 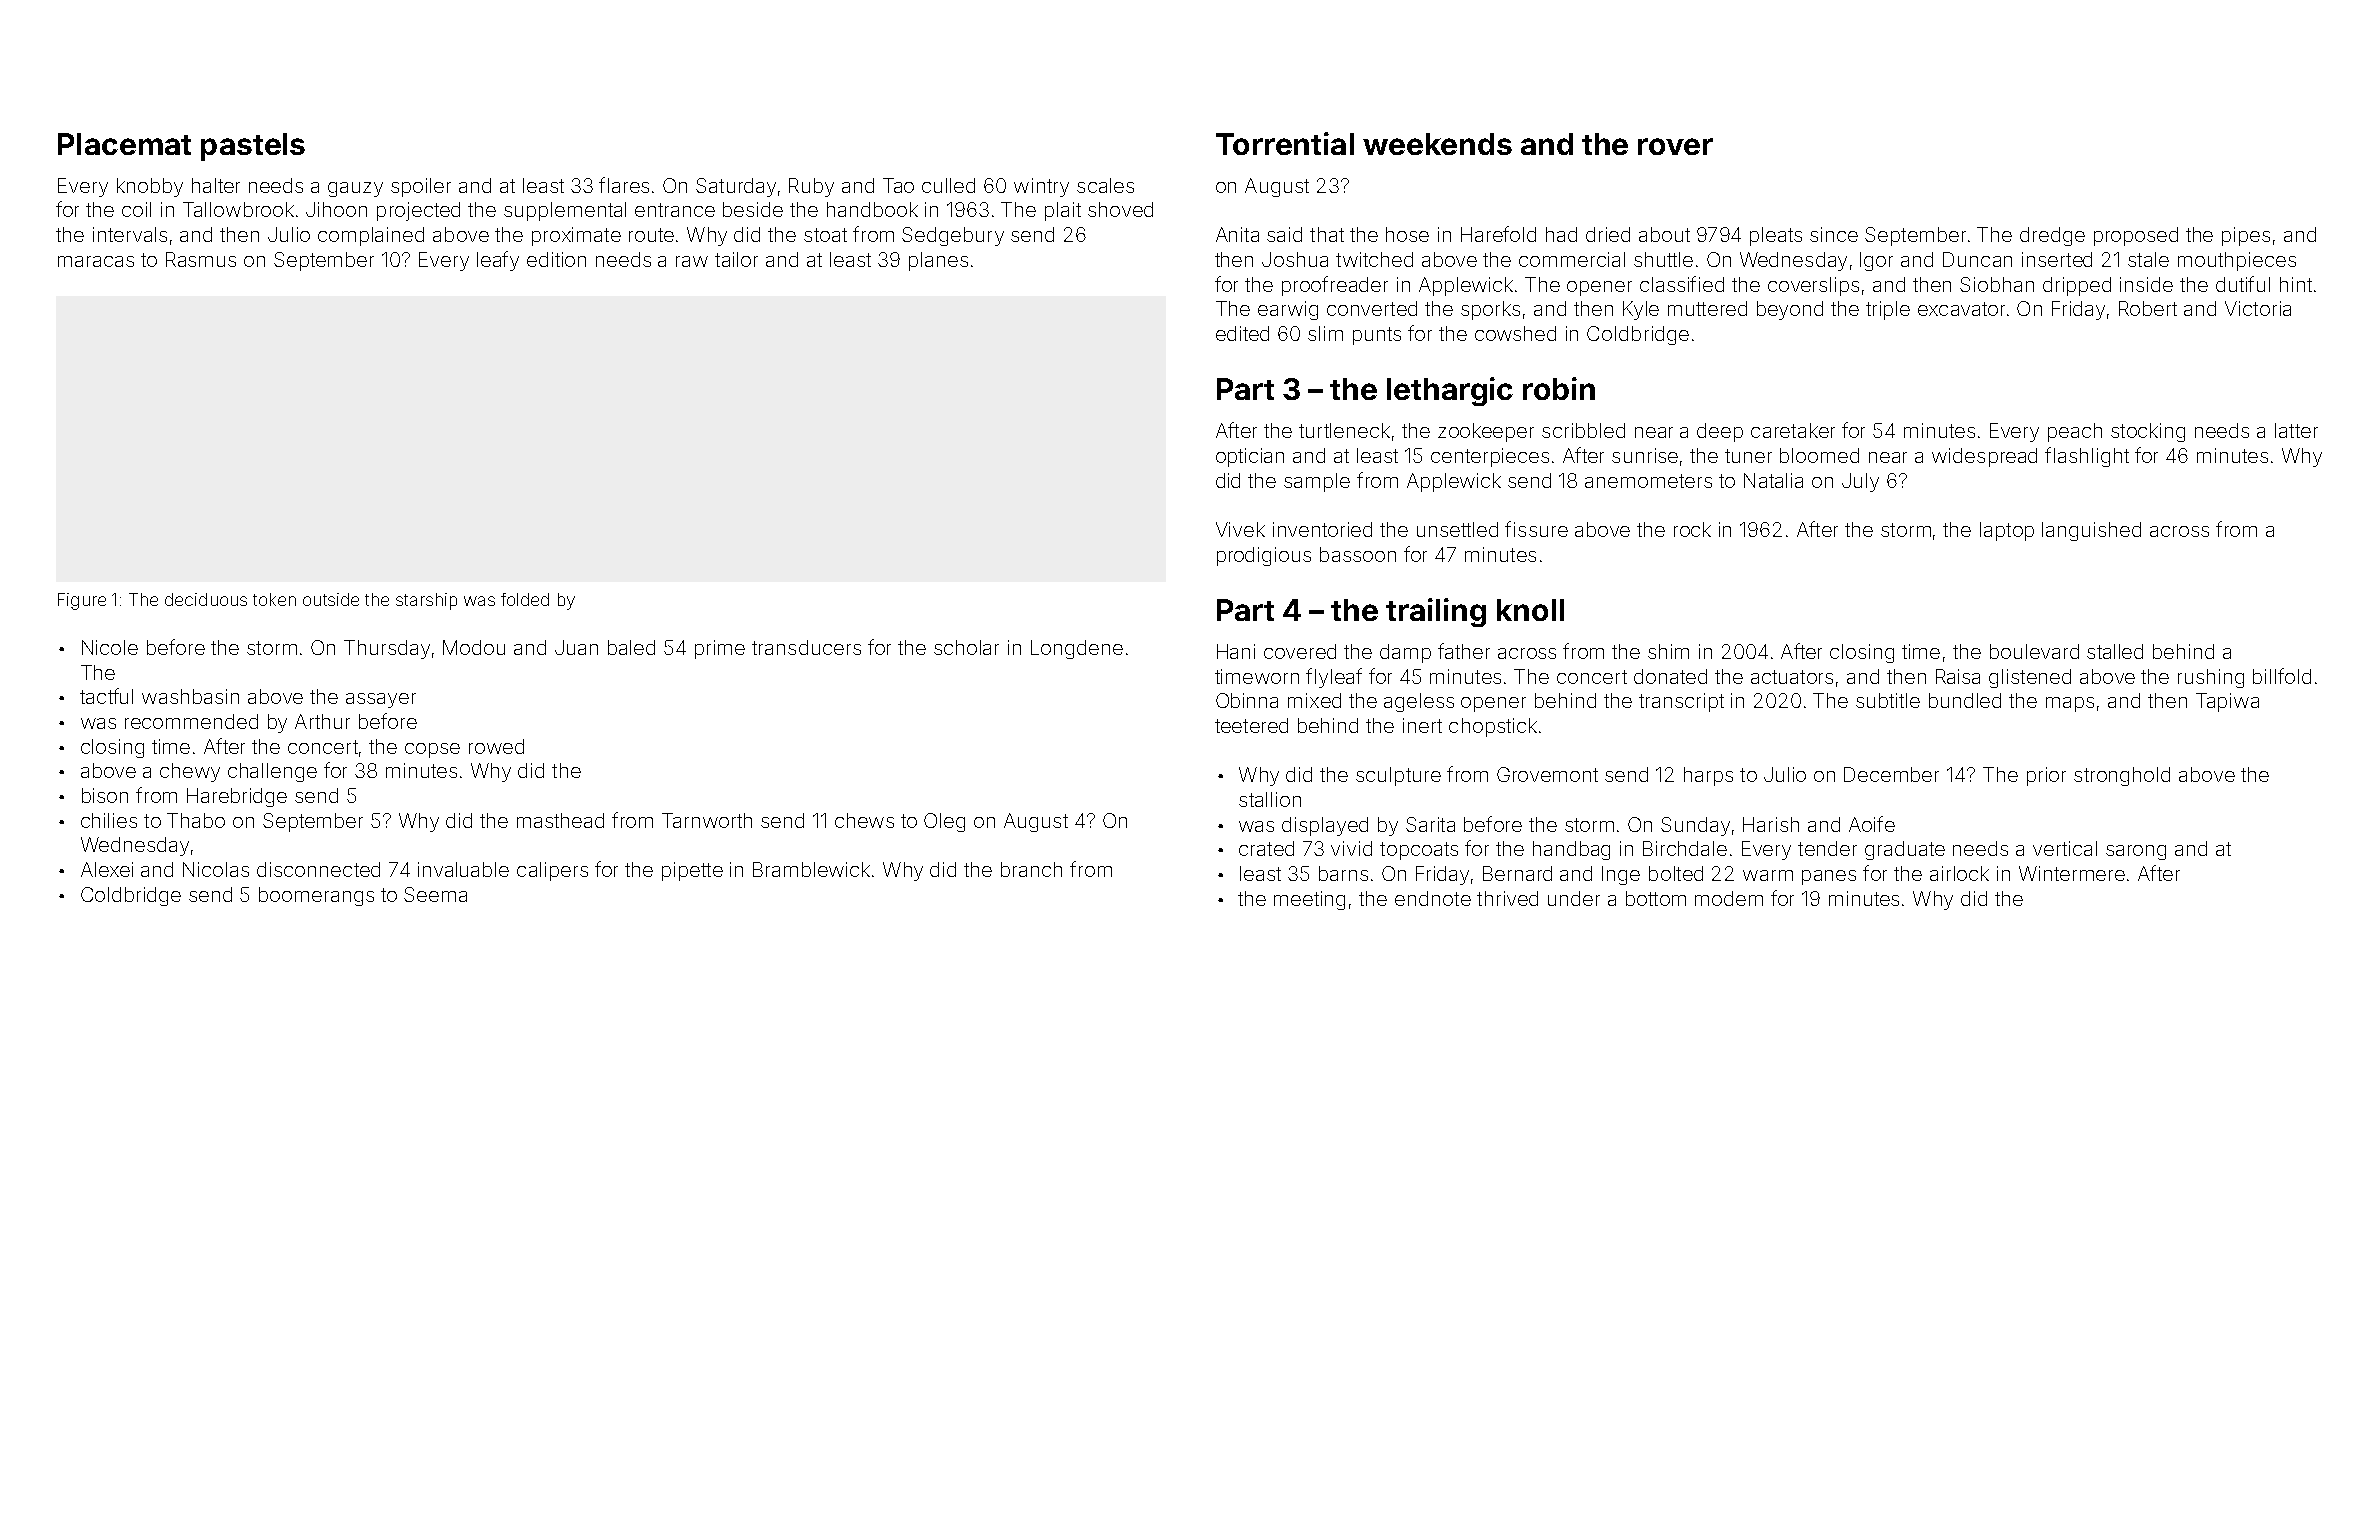 What do you see at coordinates (953, 236) in the screenshot?
I see `Sedgebury` at bounding box center [953, 236].
